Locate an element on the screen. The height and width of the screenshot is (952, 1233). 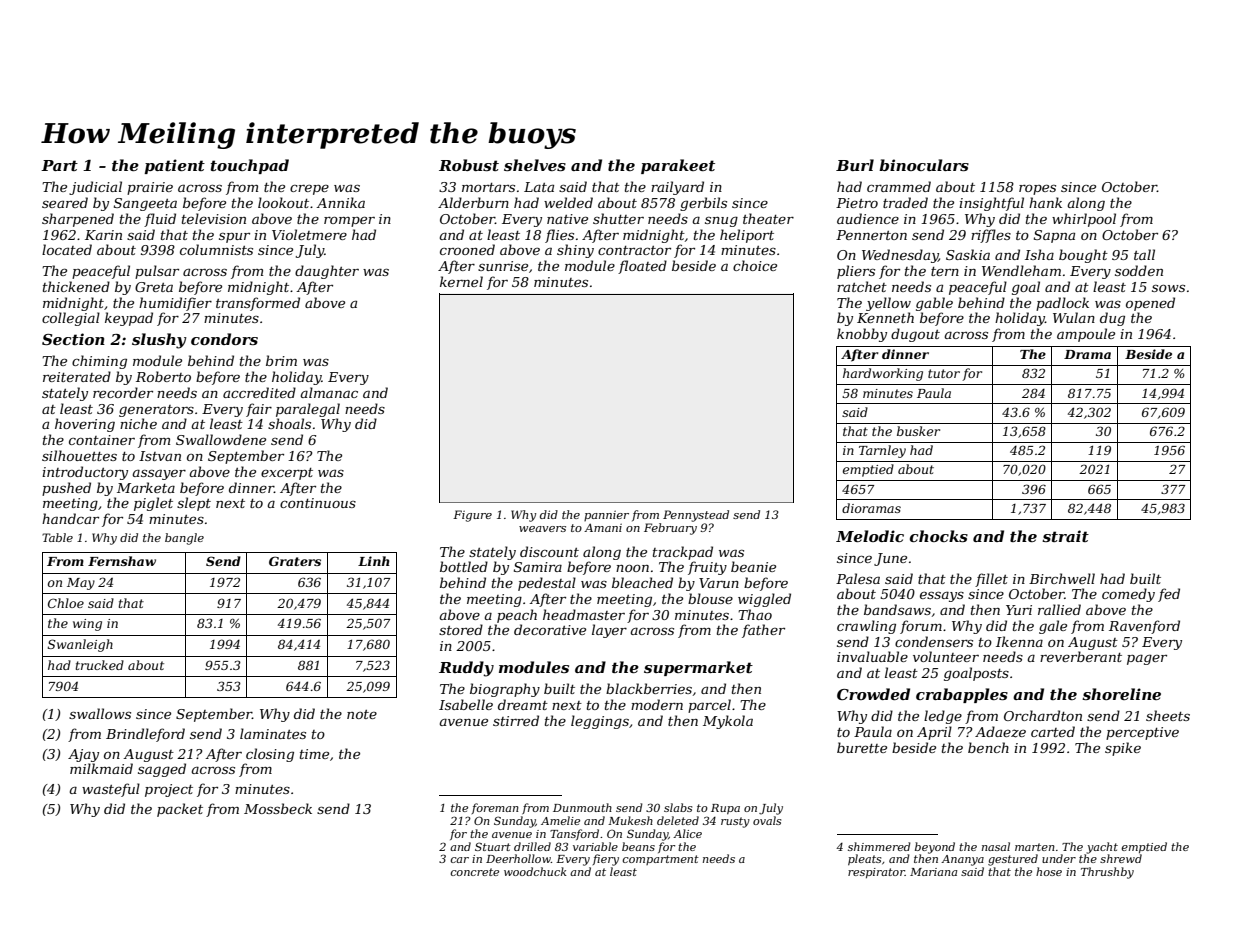
almanac is located at coordinates (329, 392).
